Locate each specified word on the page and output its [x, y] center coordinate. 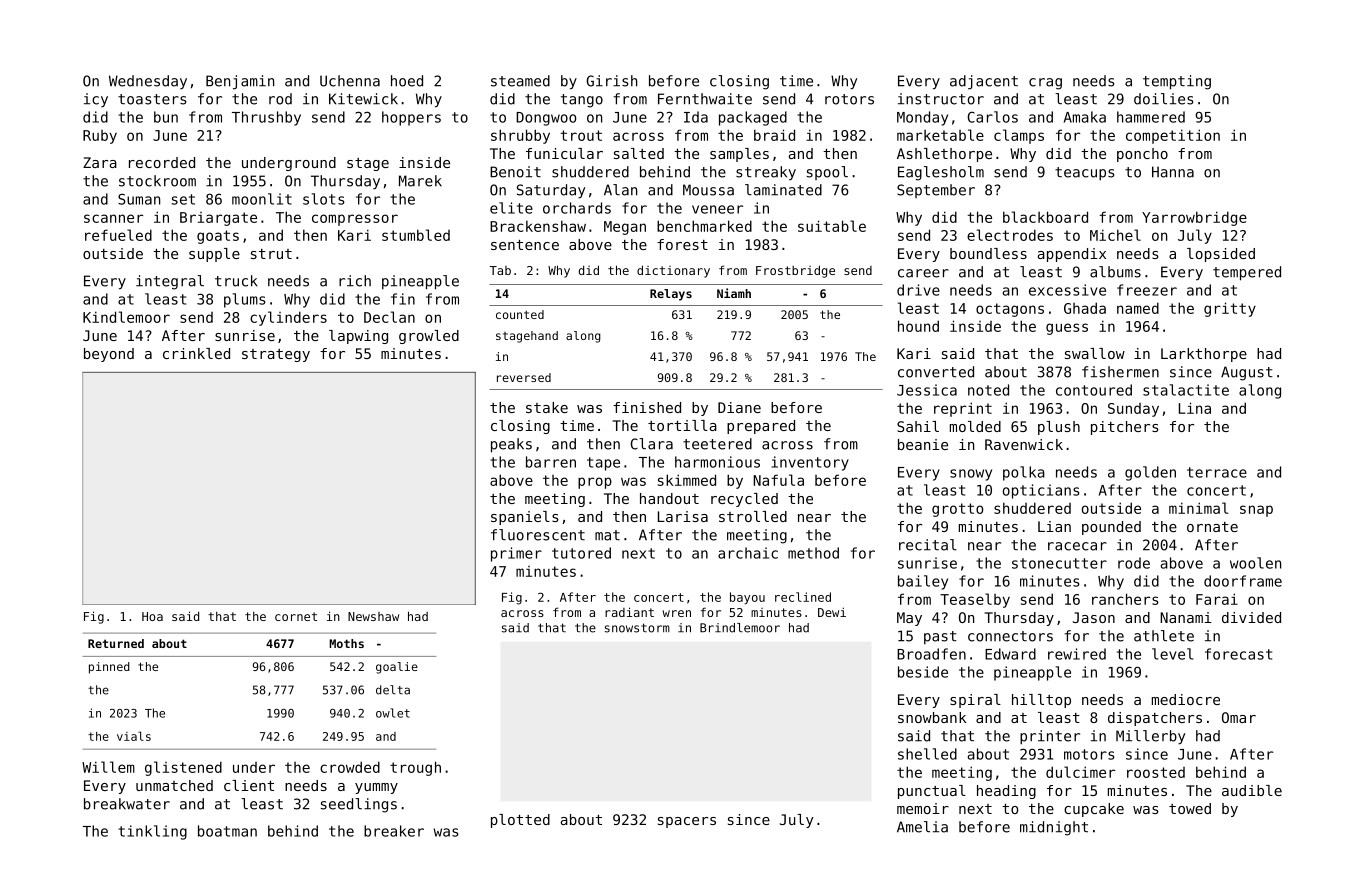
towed [1190, 808]
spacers [687, 822]
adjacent [984, 82]
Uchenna [350, 81]
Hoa [152, 616]
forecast [1238, 654]
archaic [748, 553]
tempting [1177, 82]
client [249, 785]
